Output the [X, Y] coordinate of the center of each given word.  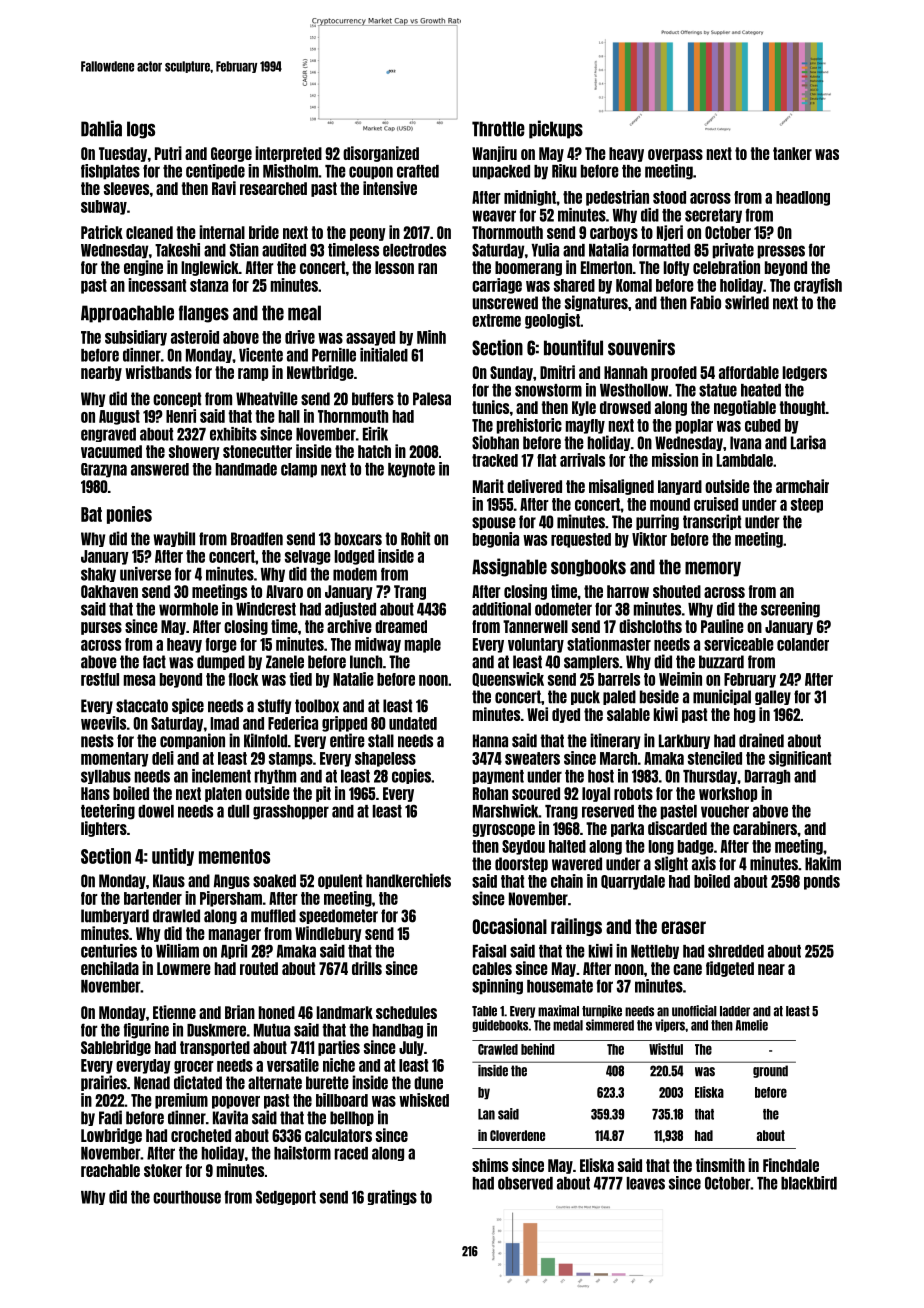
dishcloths [650, 626]
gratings [392, 1197]
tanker [792, 153]
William [177, 951]
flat [546, 460]
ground [770, 1071]
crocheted [201, 1135]
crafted [418, 171]
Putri [168, 153]
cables [492, 968]
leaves [646, 1183]
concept [177, 399]
